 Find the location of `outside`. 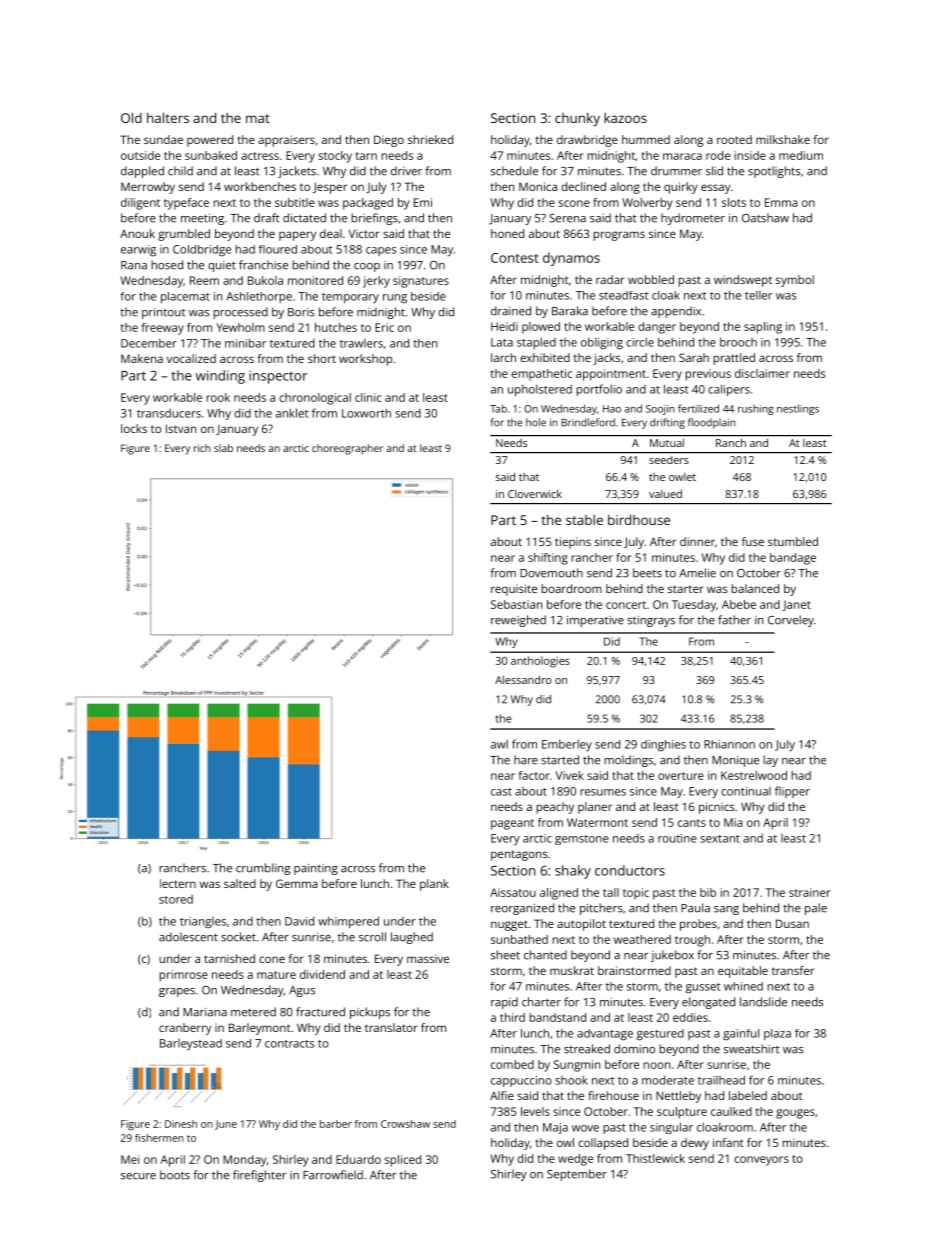

outside is located at coordinates (140, 155).
